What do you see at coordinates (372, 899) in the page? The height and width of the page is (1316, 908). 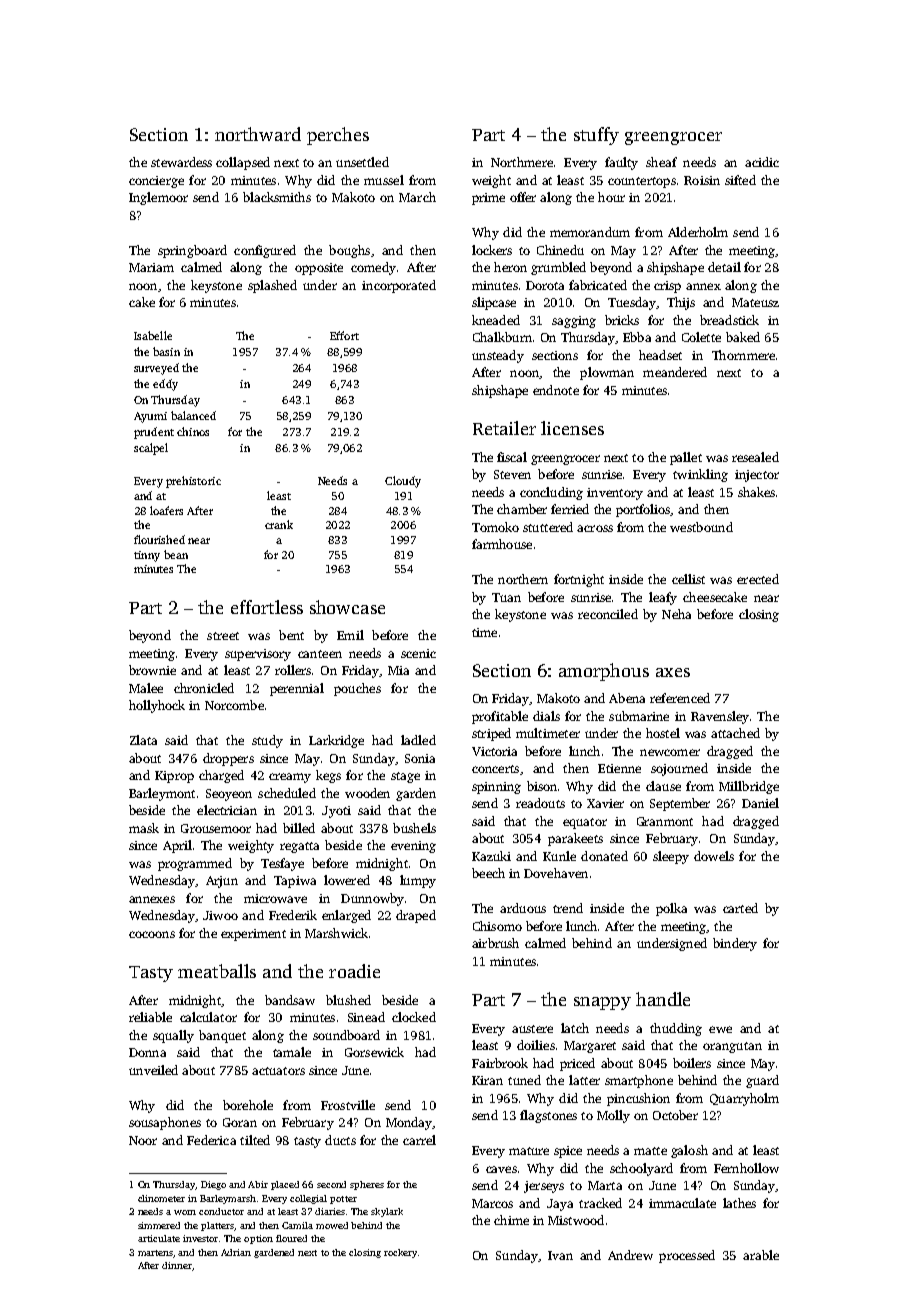 I see `Dunnowby` at bounding box center [372, 899].
